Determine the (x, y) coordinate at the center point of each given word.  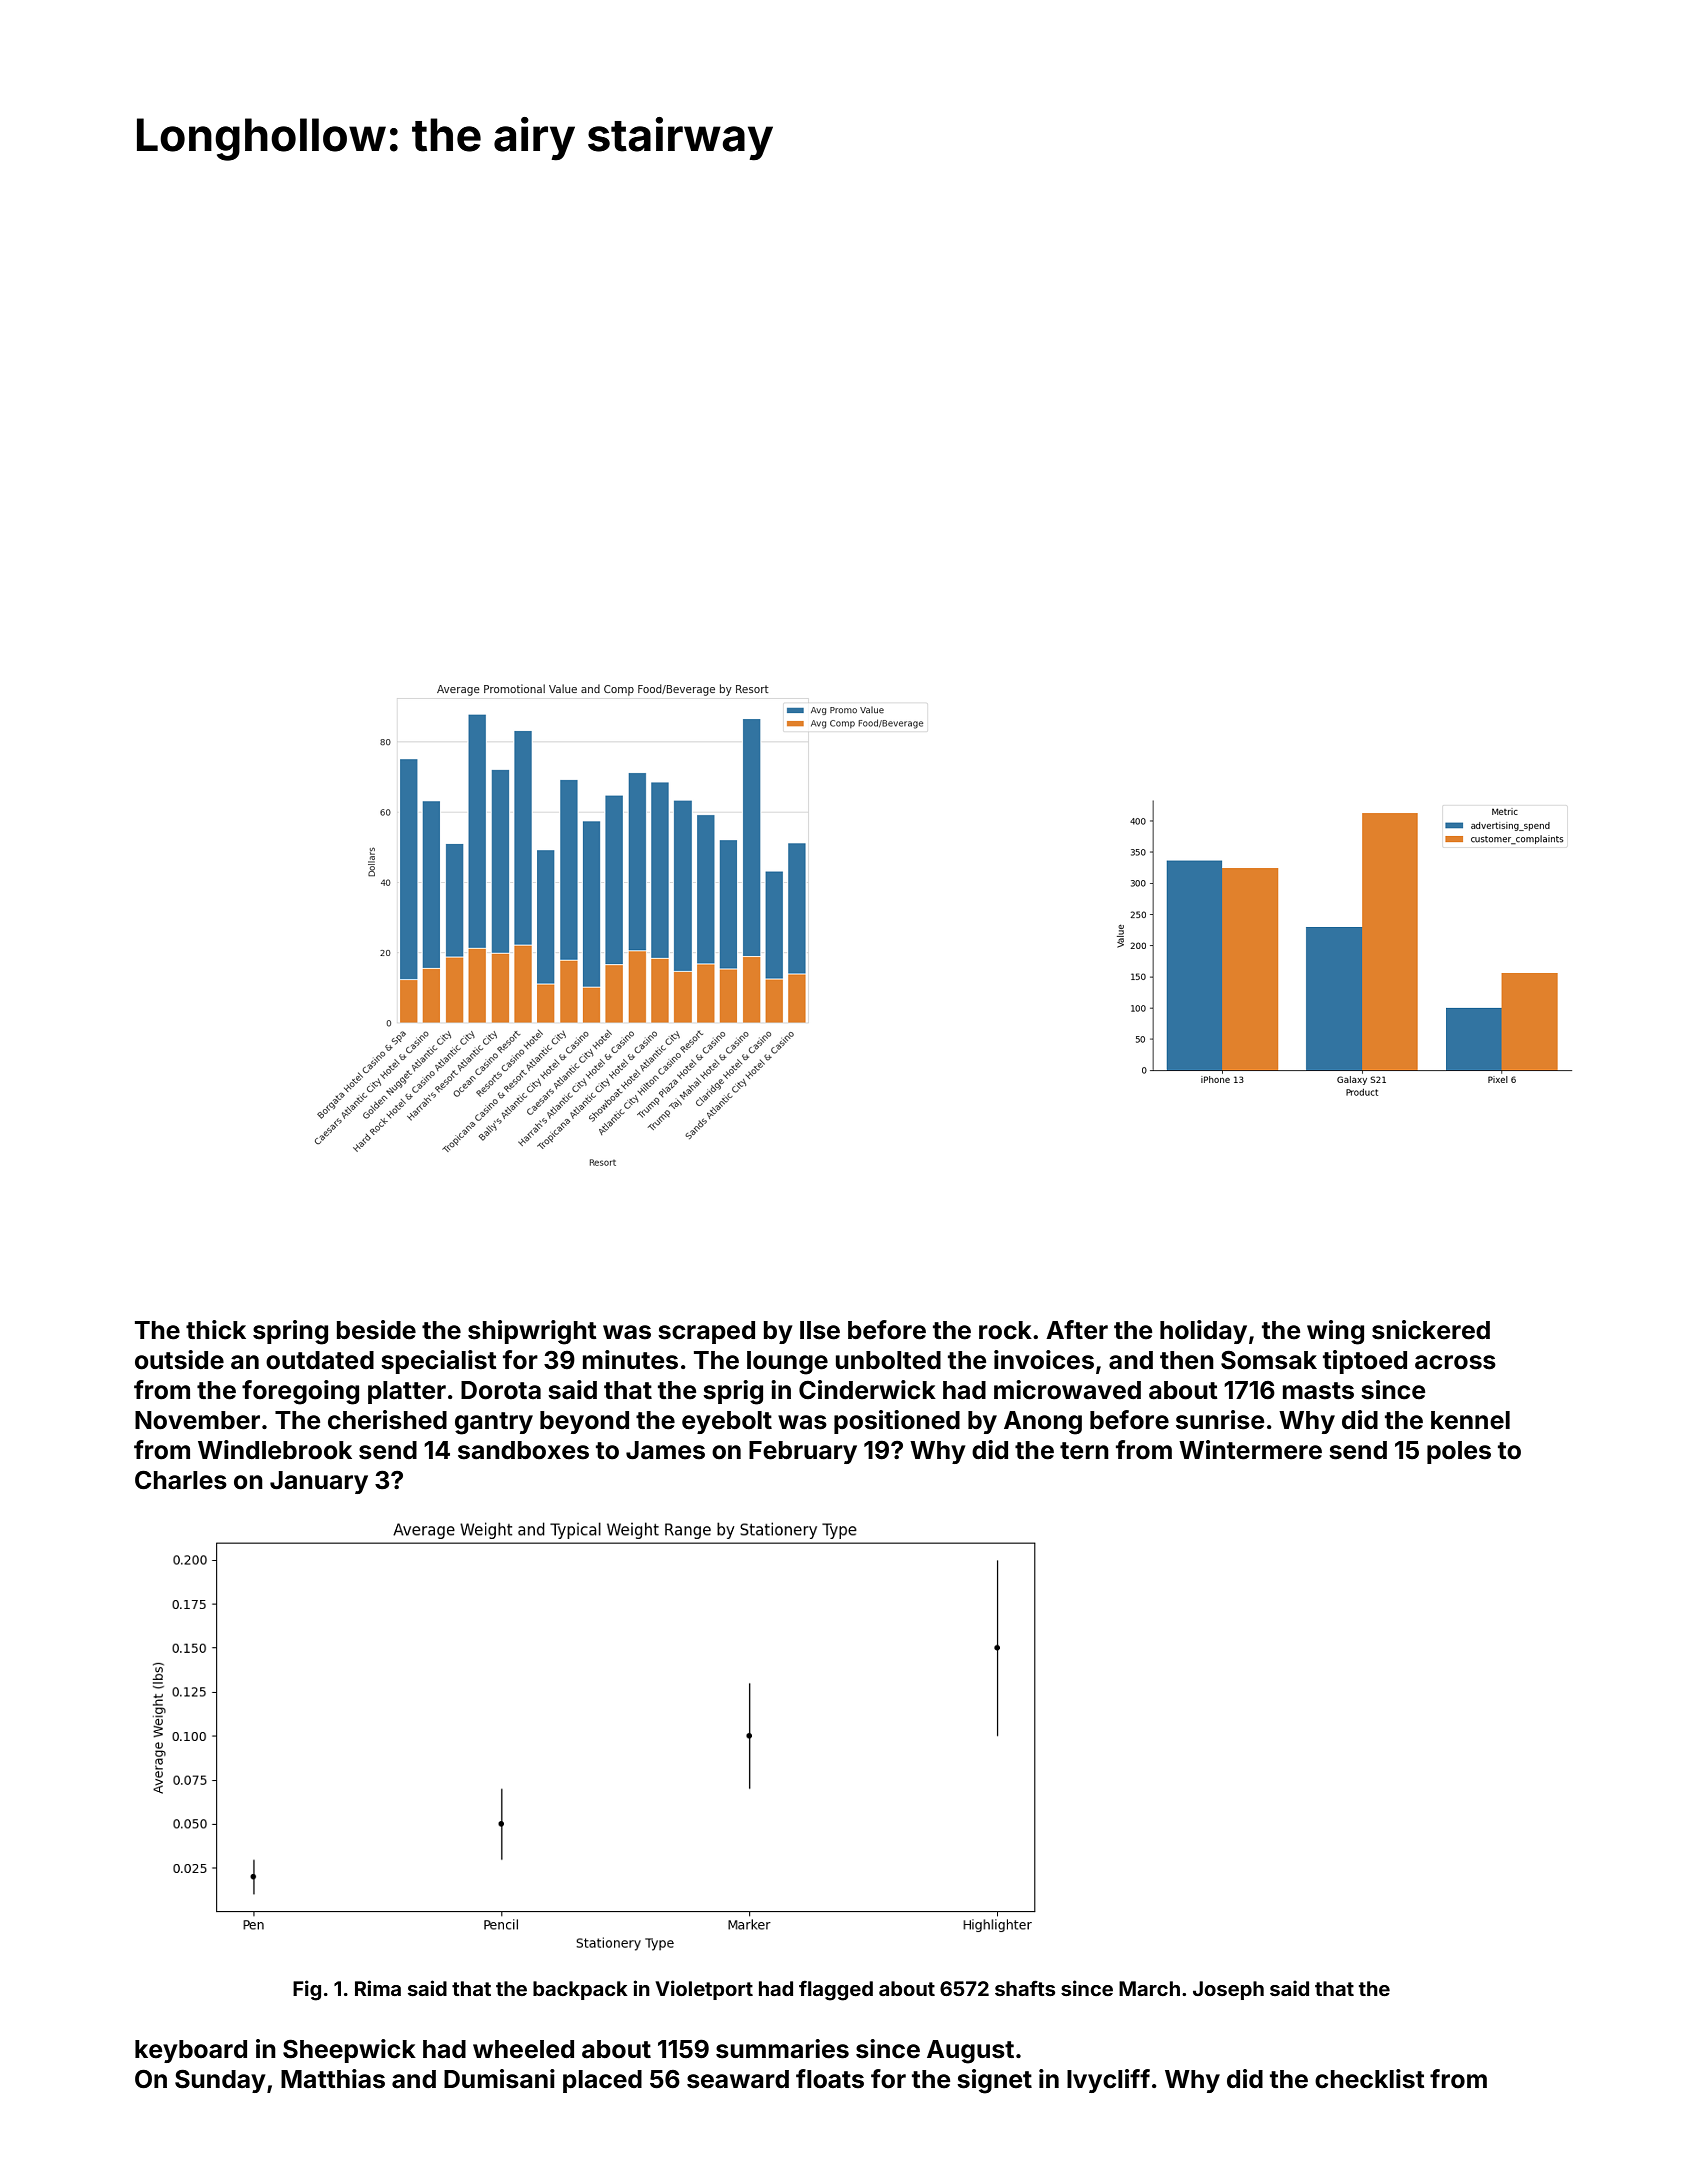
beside (376, 1330)
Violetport (704, 1990)
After (1077, 1330)
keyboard (191, 2051)
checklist (1370, 2079)
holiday (1203, 1332)
